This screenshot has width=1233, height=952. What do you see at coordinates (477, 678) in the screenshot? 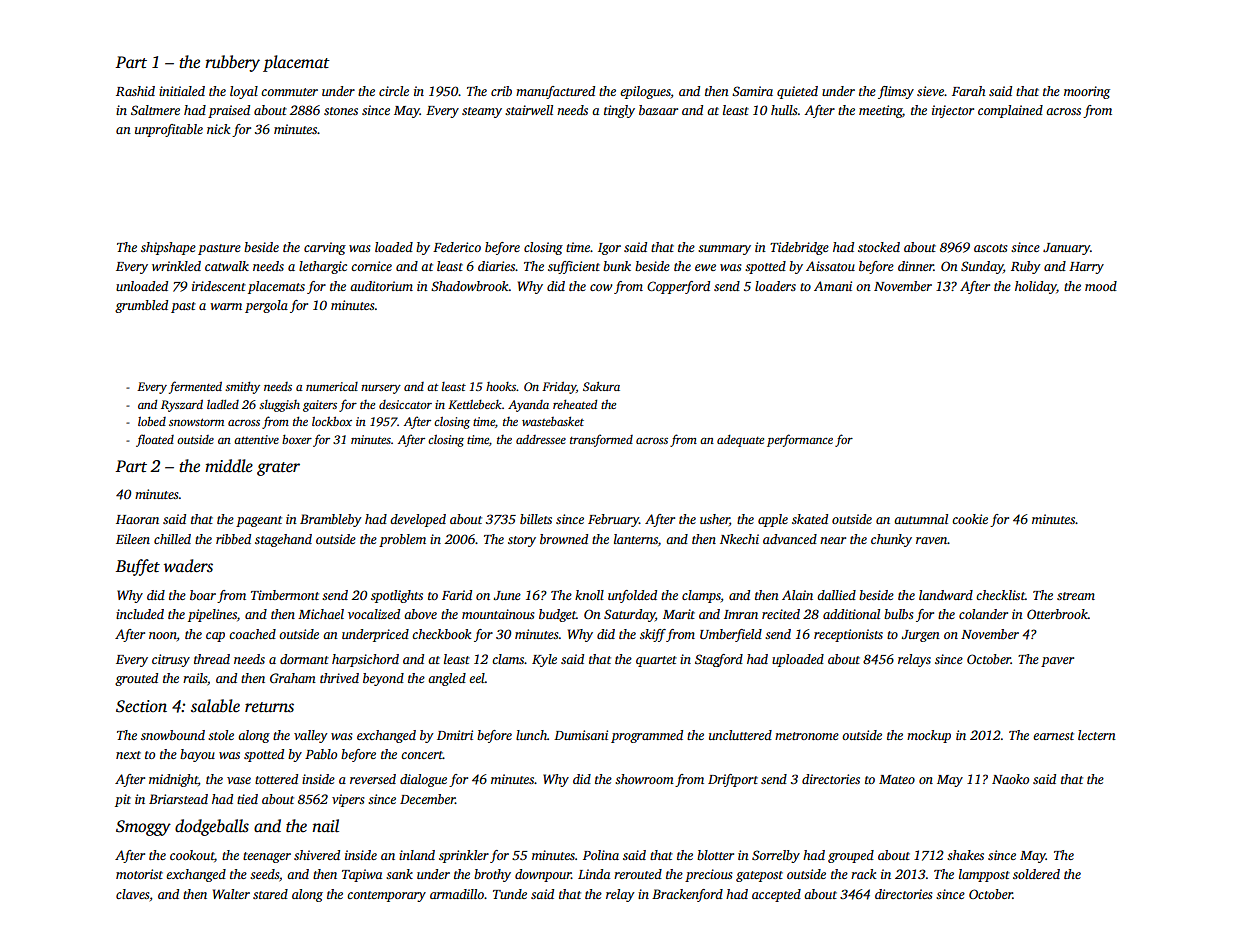
I see `eel` at bounding box center [477, 678].
